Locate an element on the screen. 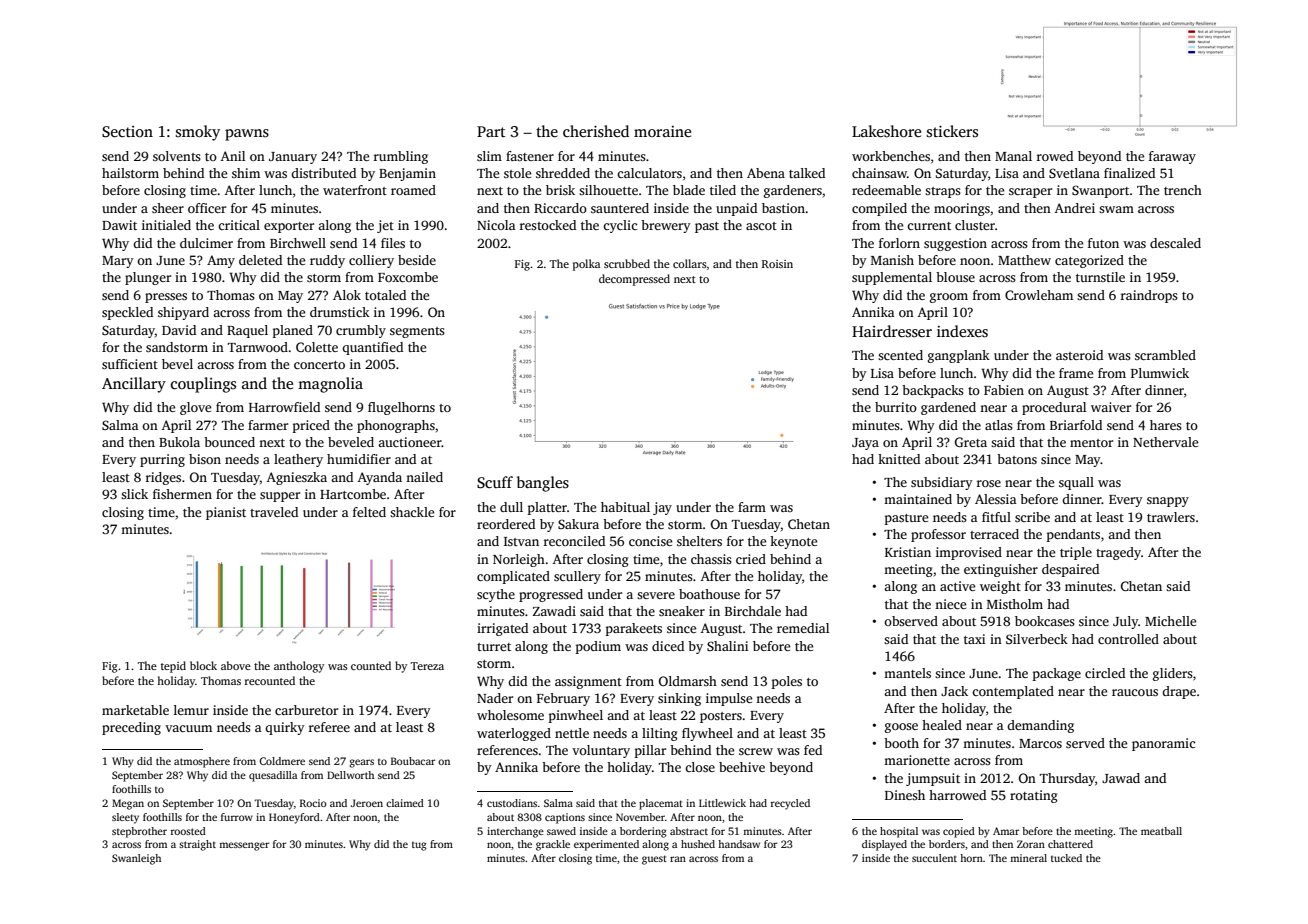 This screenshot has height=924, width=1308. pawns is located at coordinates (247, 135).
